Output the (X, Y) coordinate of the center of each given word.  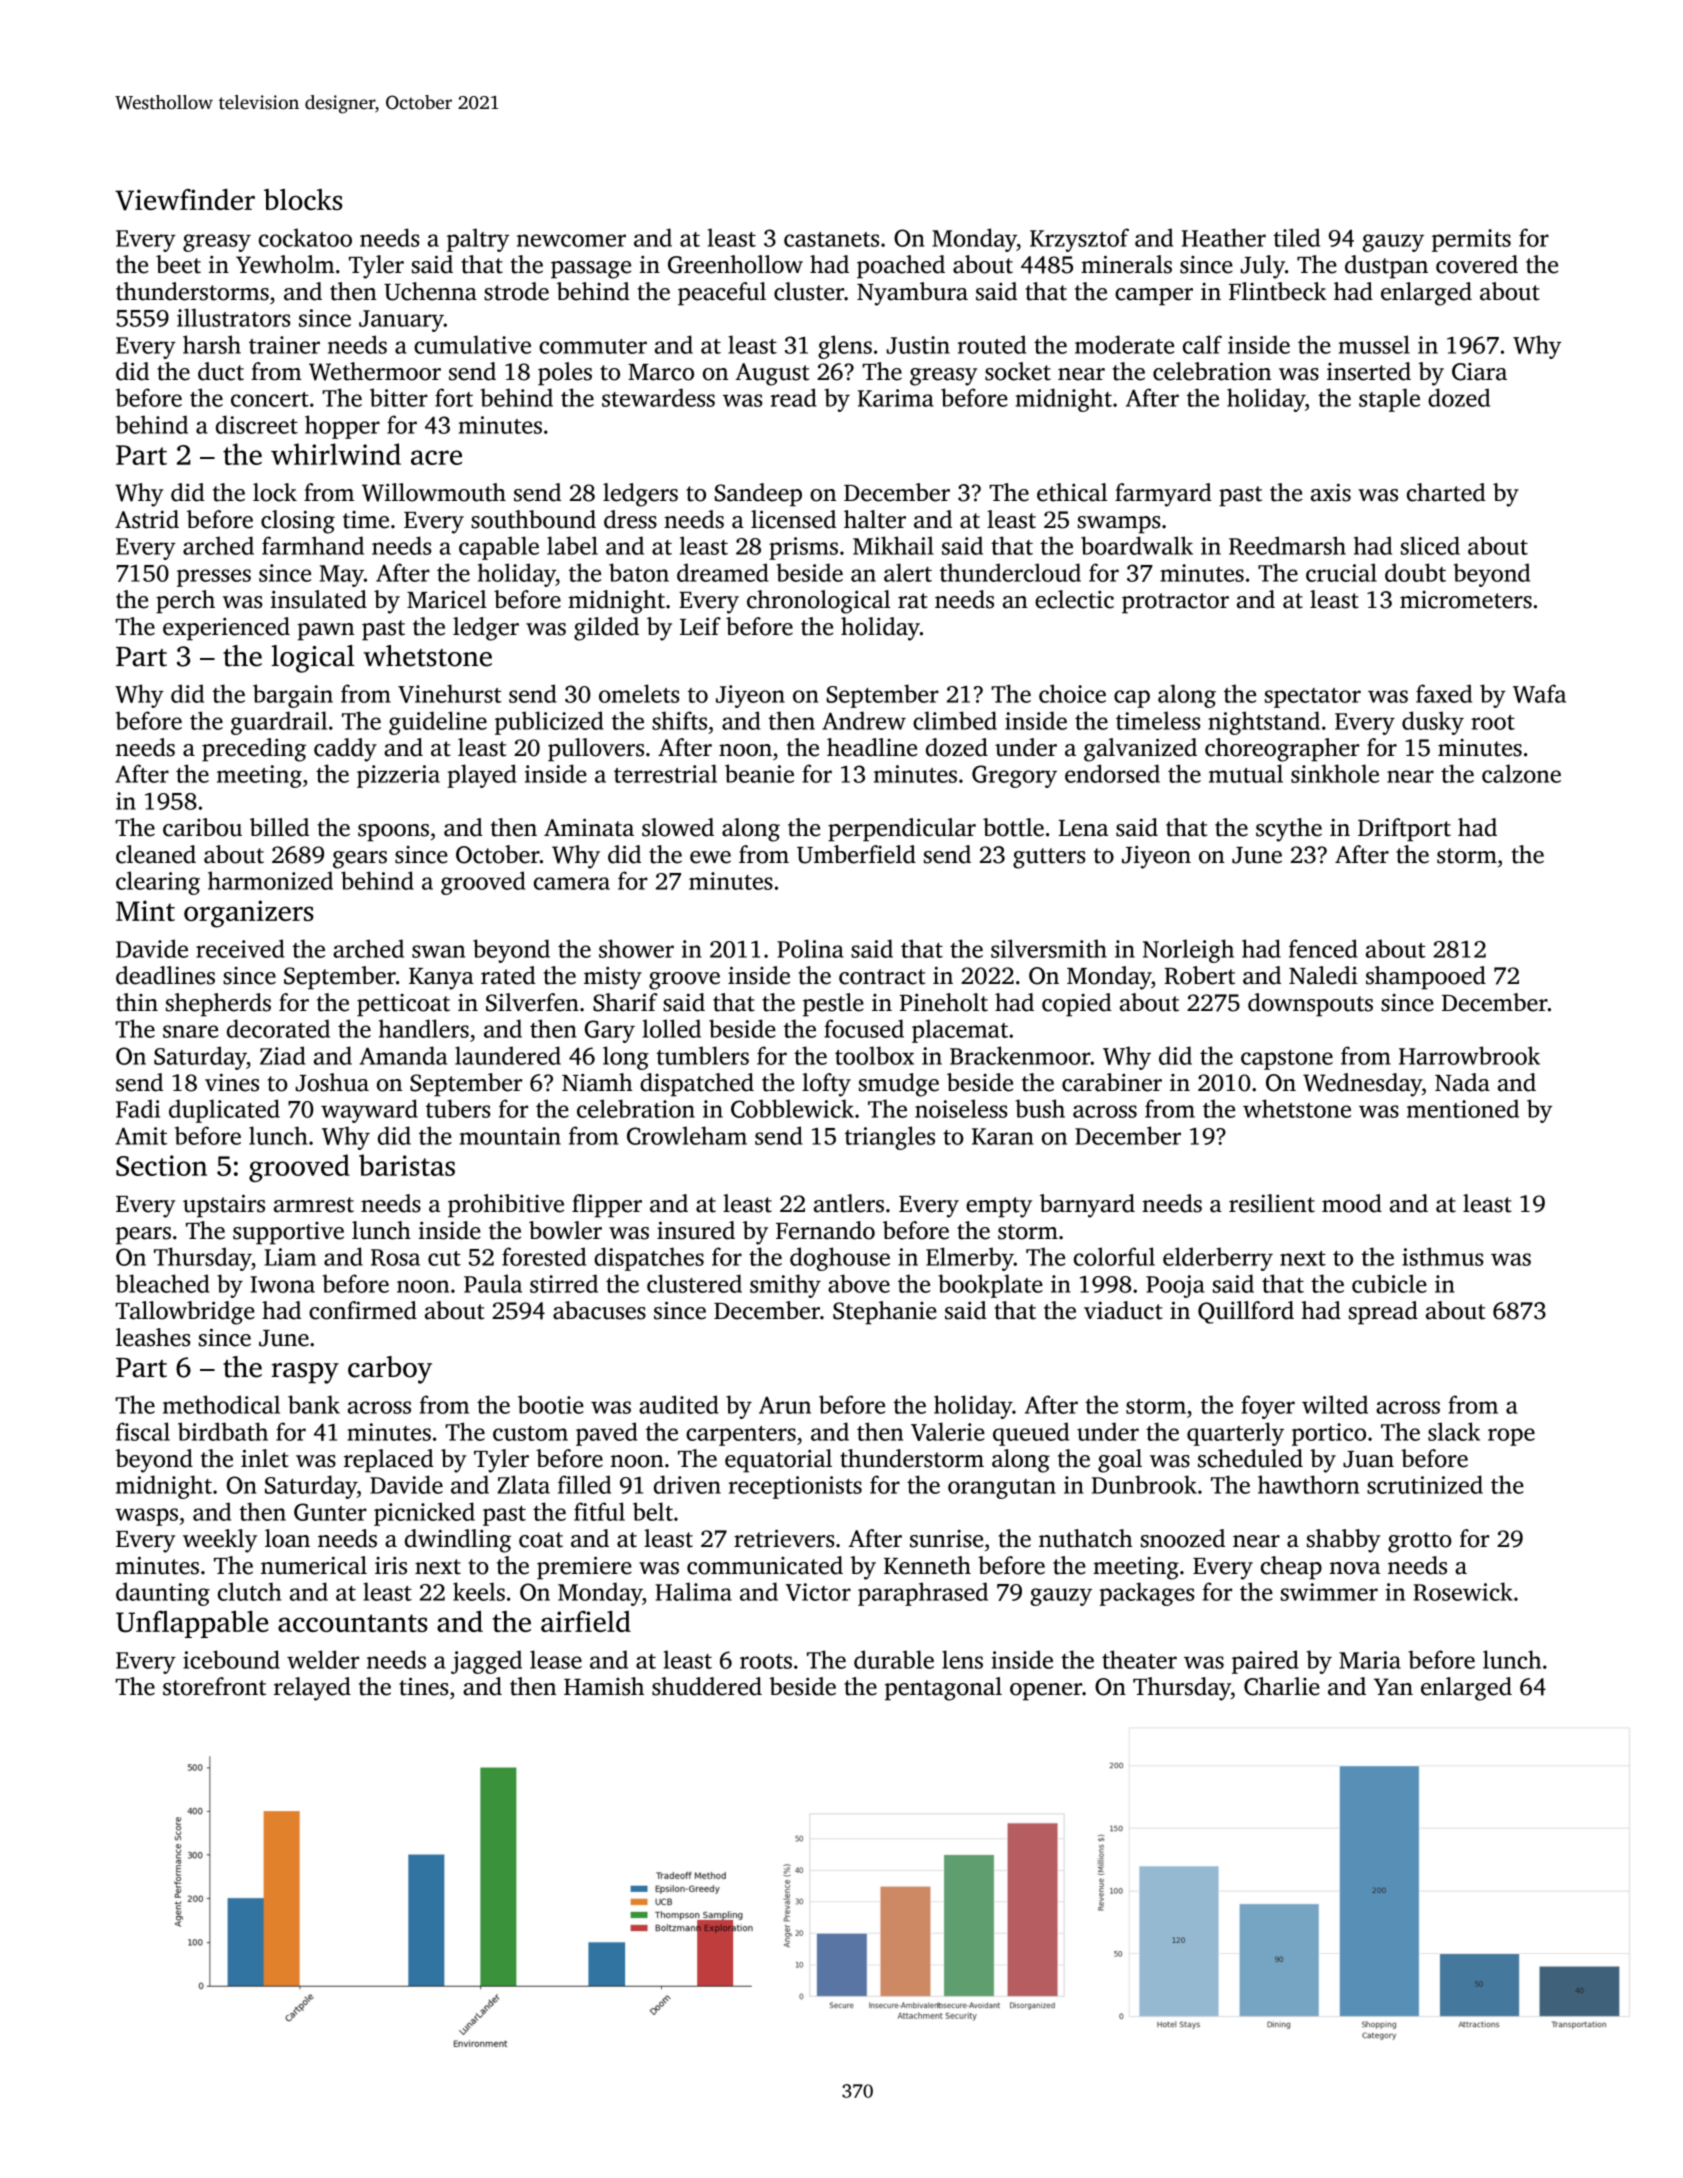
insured (696, 1230)
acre (436, 457)
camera (572, 883)
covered (1477, 264)
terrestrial (665, 773)
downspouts (1310, 1005)
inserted (1369, 371)
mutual (1246, 773)
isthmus (1442, 1256)
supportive (288, 1233)
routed (992, 344)
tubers (458, 1108)
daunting (163, 1594)
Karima (896, 398)
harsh (212, 344)
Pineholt (944, 1002)
